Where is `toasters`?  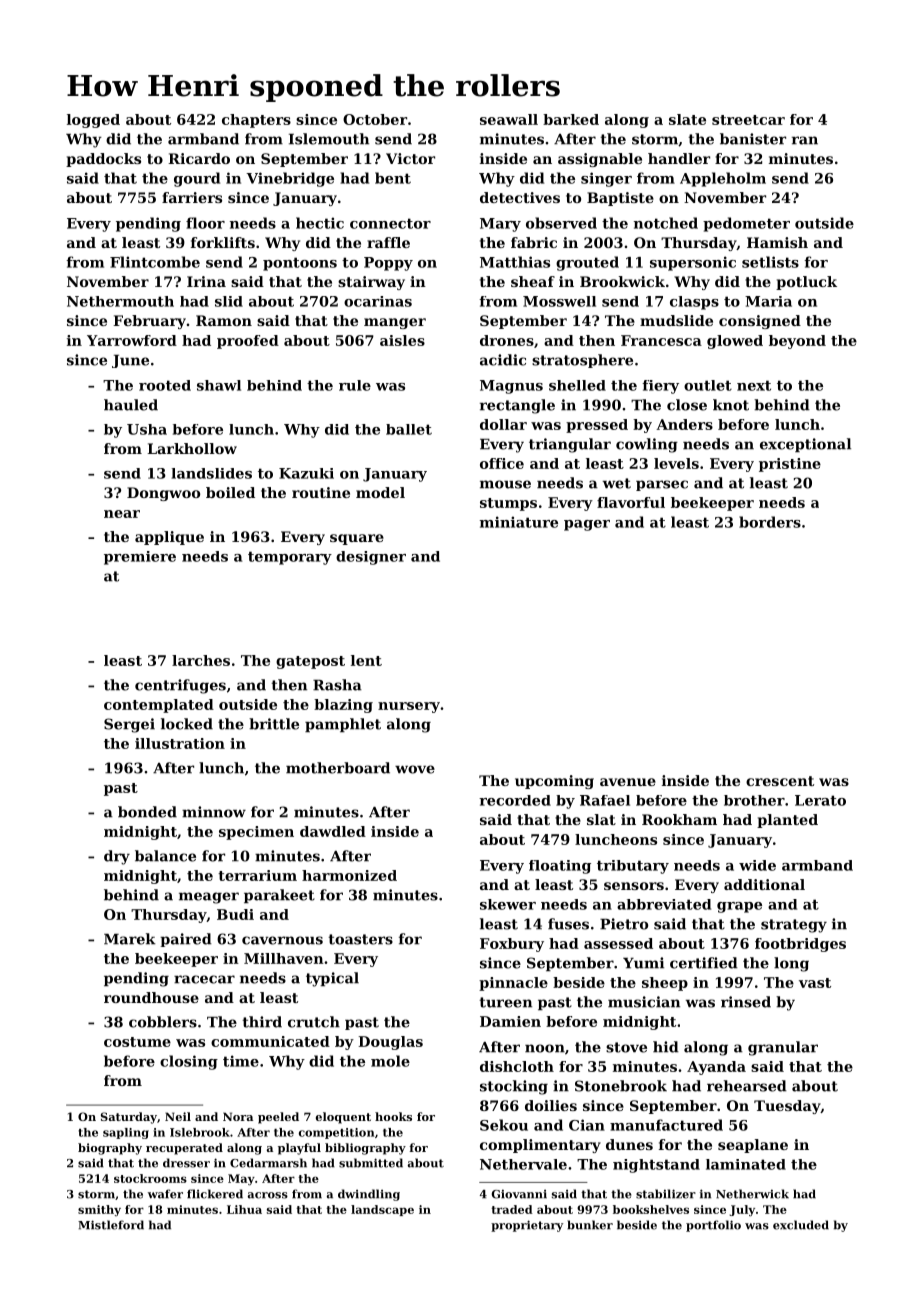 toasters is located at coordinates (360, 939).
